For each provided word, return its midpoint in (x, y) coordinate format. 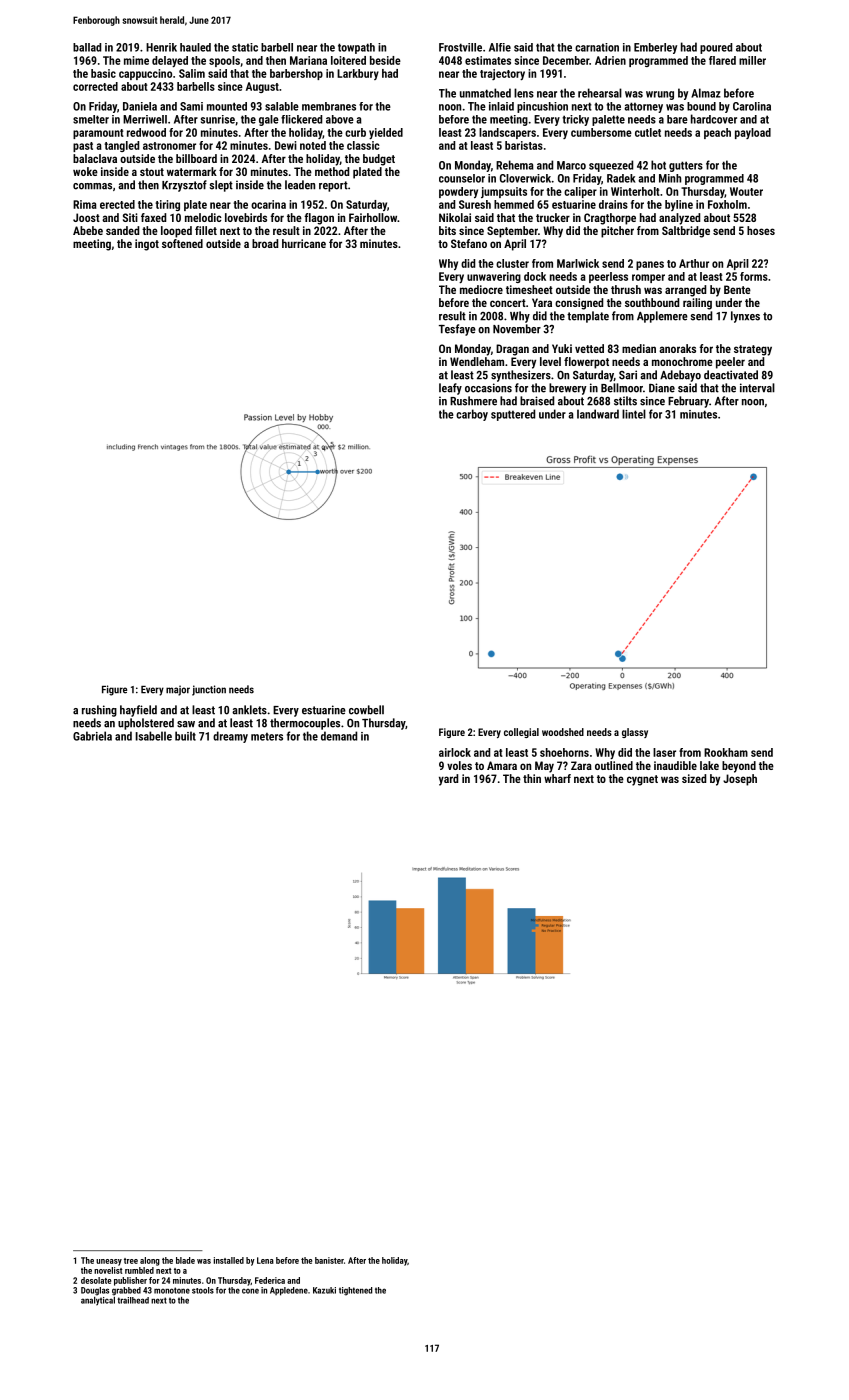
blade (185, 1260)
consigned (579, 304)
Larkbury (358, 74)
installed (229, 1260)
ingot (147, 245)
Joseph (740, 780)
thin (532, 778)
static (245, 47)
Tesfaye (457, 330)
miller (752, 60)
